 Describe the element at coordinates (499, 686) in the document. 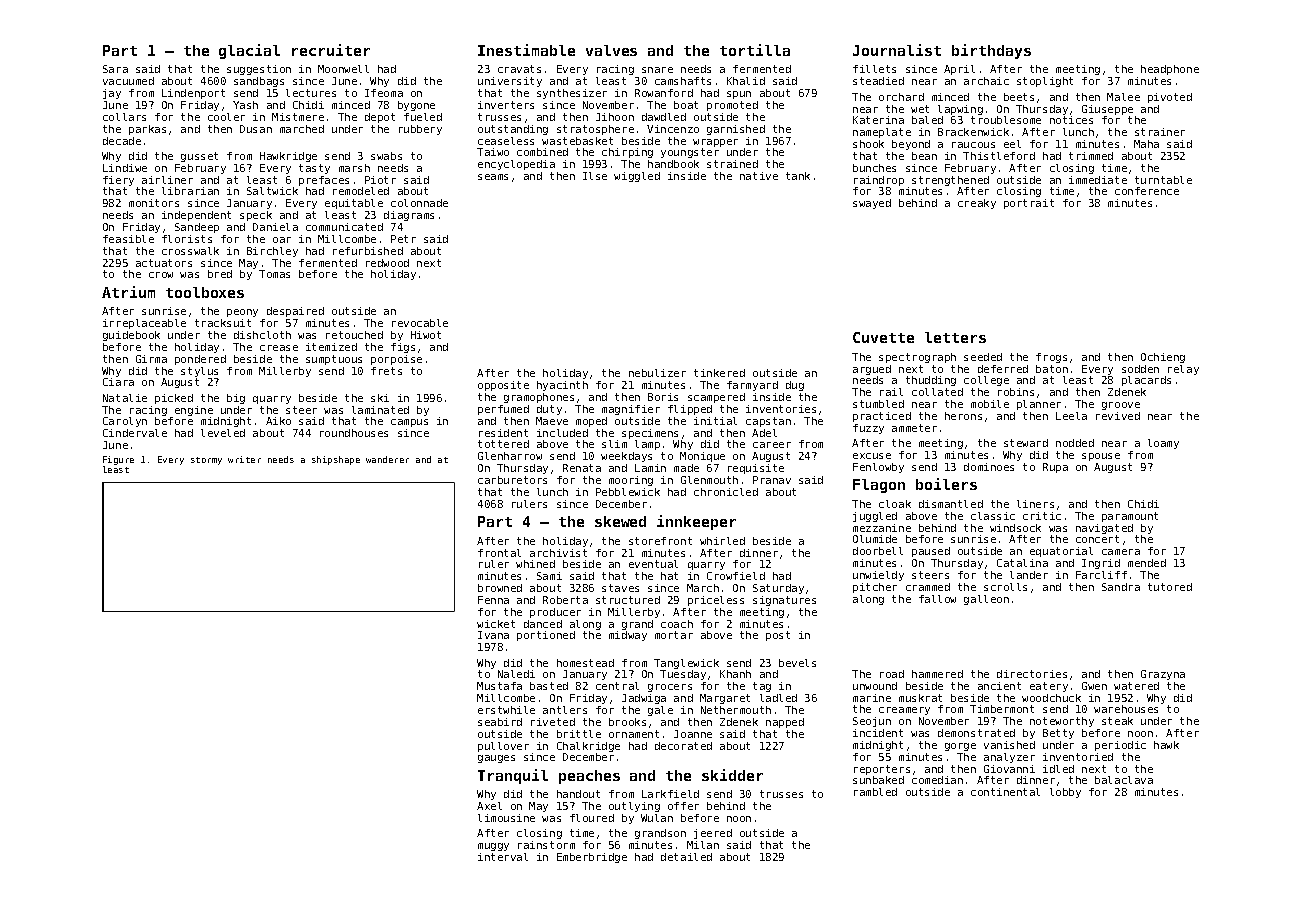

I see `Mustafa` at that location.
